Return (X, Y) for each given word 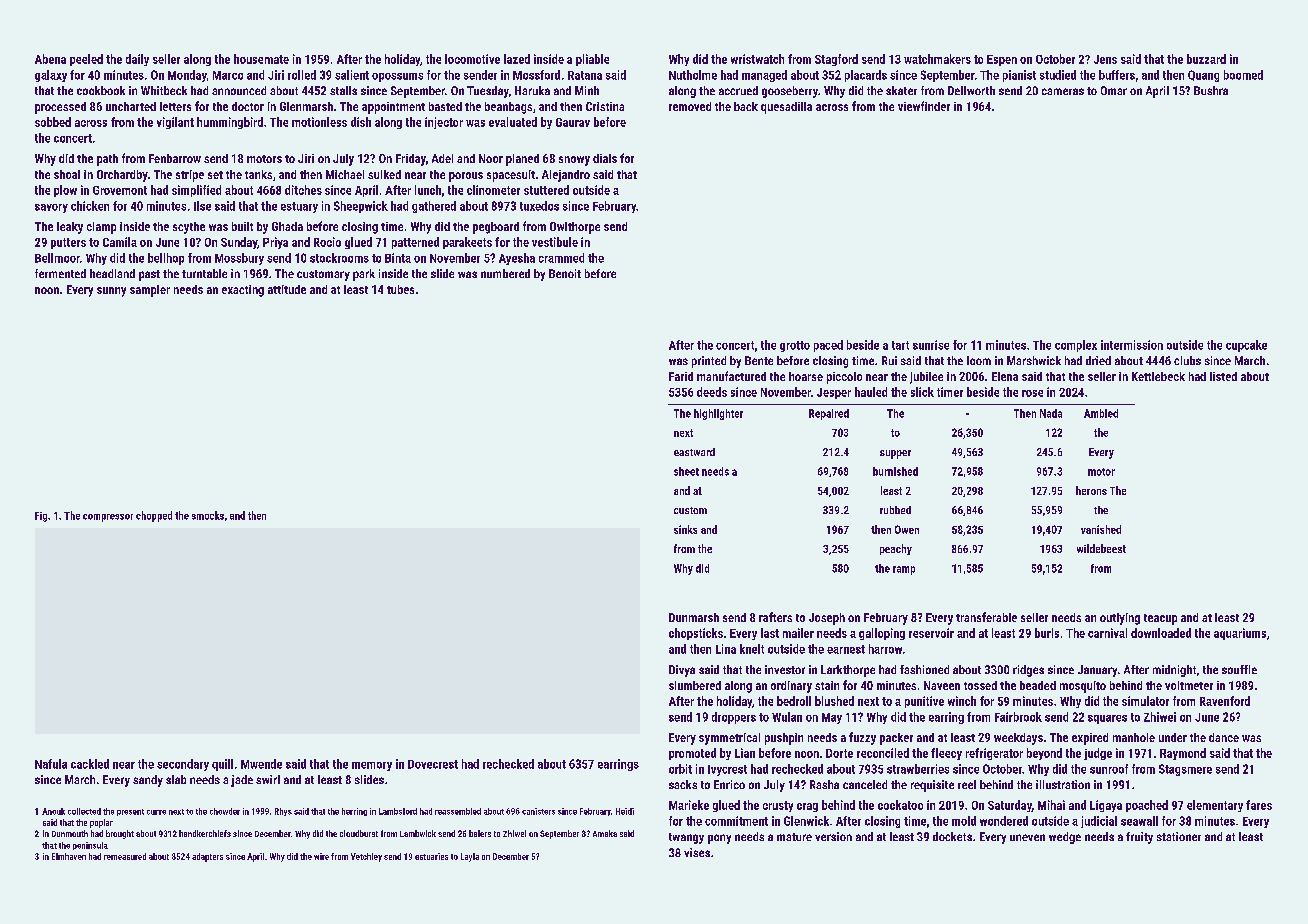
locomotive (472, 59)
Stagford (836, 60)
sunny (111, 292)
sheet (686, 471)
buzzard (1206, 59)
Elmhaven (69, 856)
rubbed (895, 510)
